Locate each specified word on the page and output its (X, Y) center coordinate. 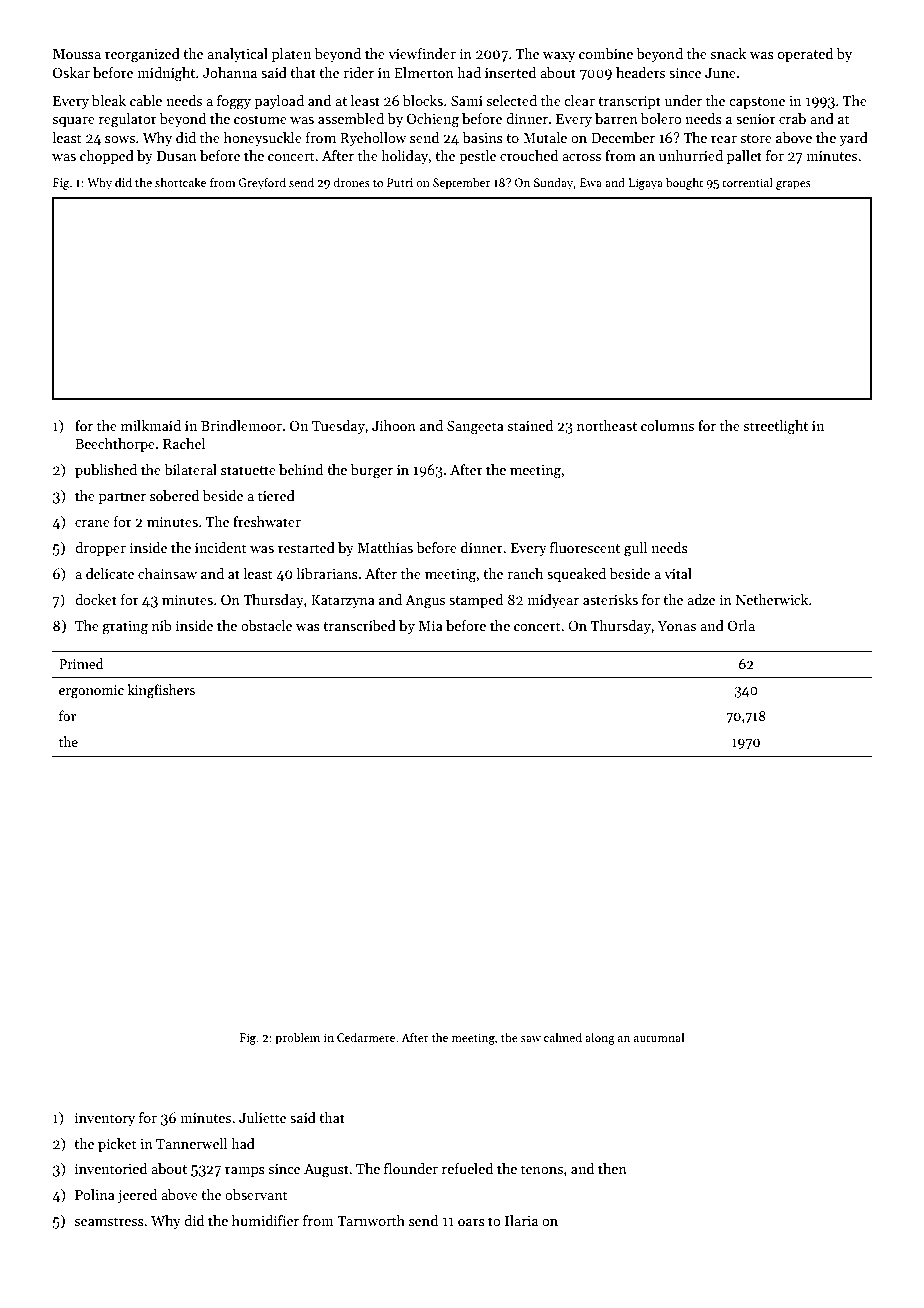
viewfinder (422, 53)
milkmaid (151, 425)
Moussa (77, 54)
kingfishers (161, 691)
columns (667, 425)
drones (352, 182)
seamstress (109, 1221)
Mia (431, 626)
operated (805, 55)
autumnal (659, 1037)
